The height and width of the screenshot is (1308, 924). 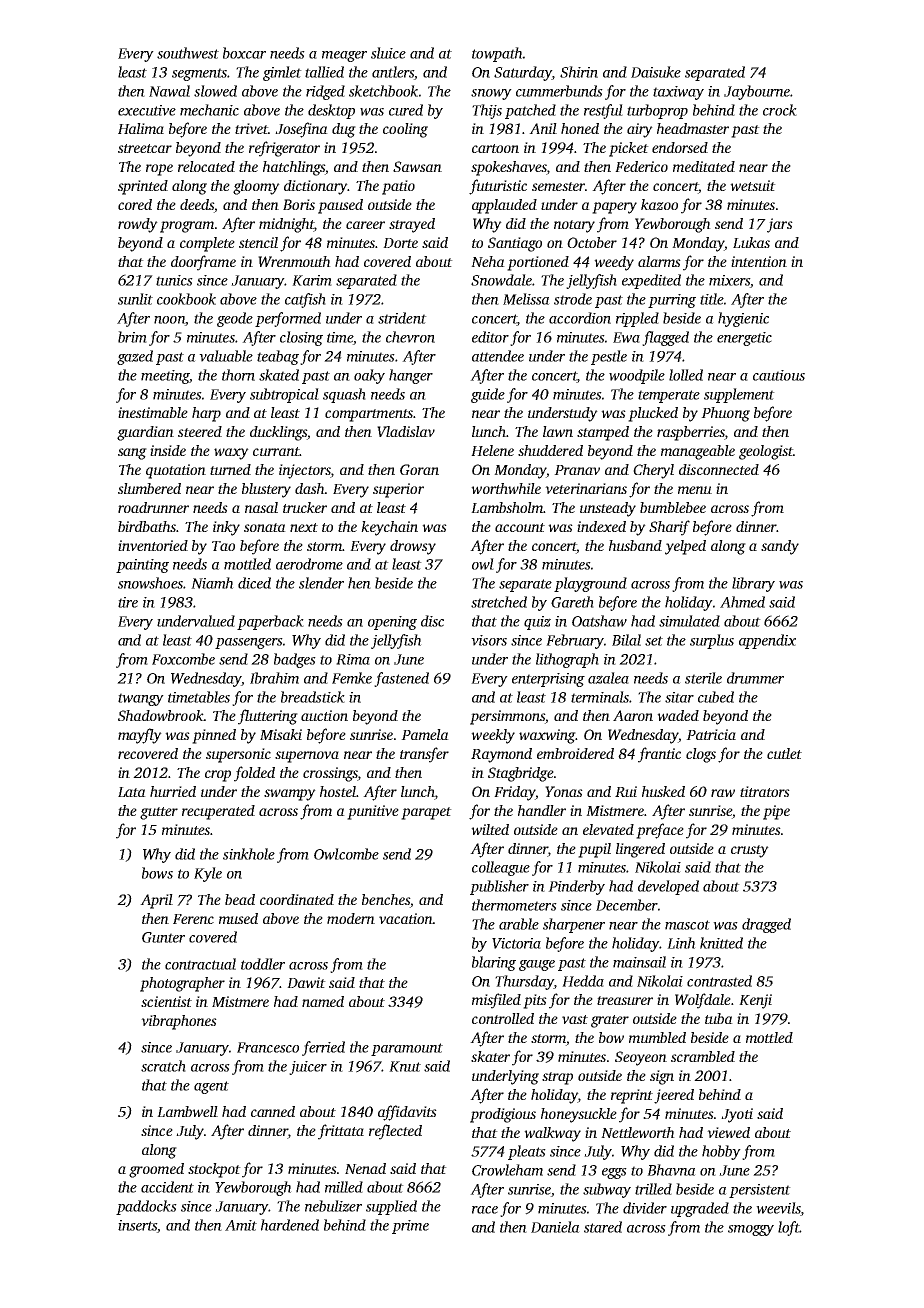 What do you see at coordinates (166, 1001) in the screenshot?
I see `scientist` at bounding box center [166, 1001].
